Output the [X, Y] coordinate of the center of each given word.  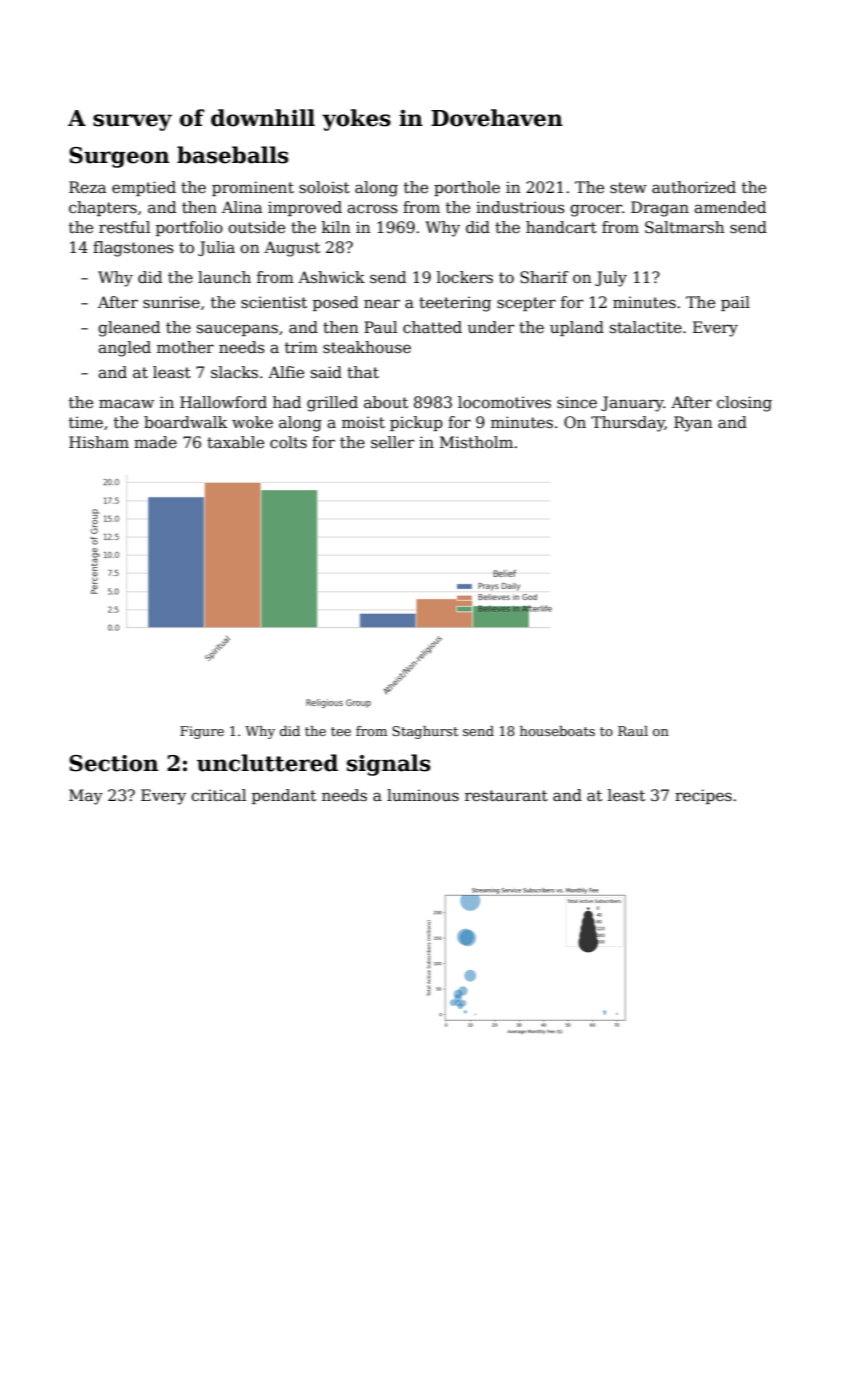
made [155, 442]
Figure [202, 732]
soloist [324, 187]
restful [124, 227]
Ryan [693, 424]
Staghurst [425, 732]
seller [392, 442]
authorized [694, 187]
